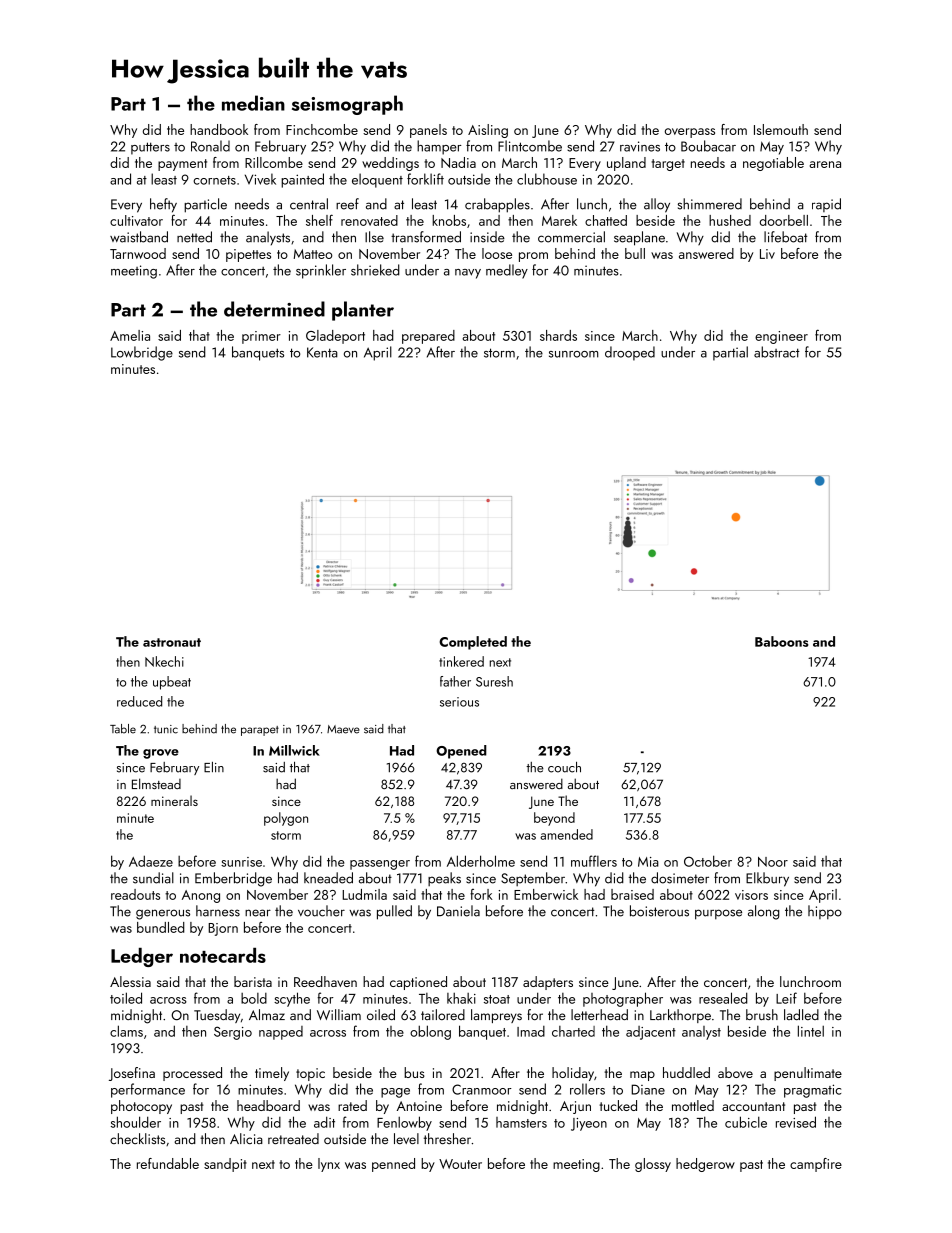 Image resolution: width=952 pixels, height=1233 pixels. I want to click on refundable, so click(168, 1163).
